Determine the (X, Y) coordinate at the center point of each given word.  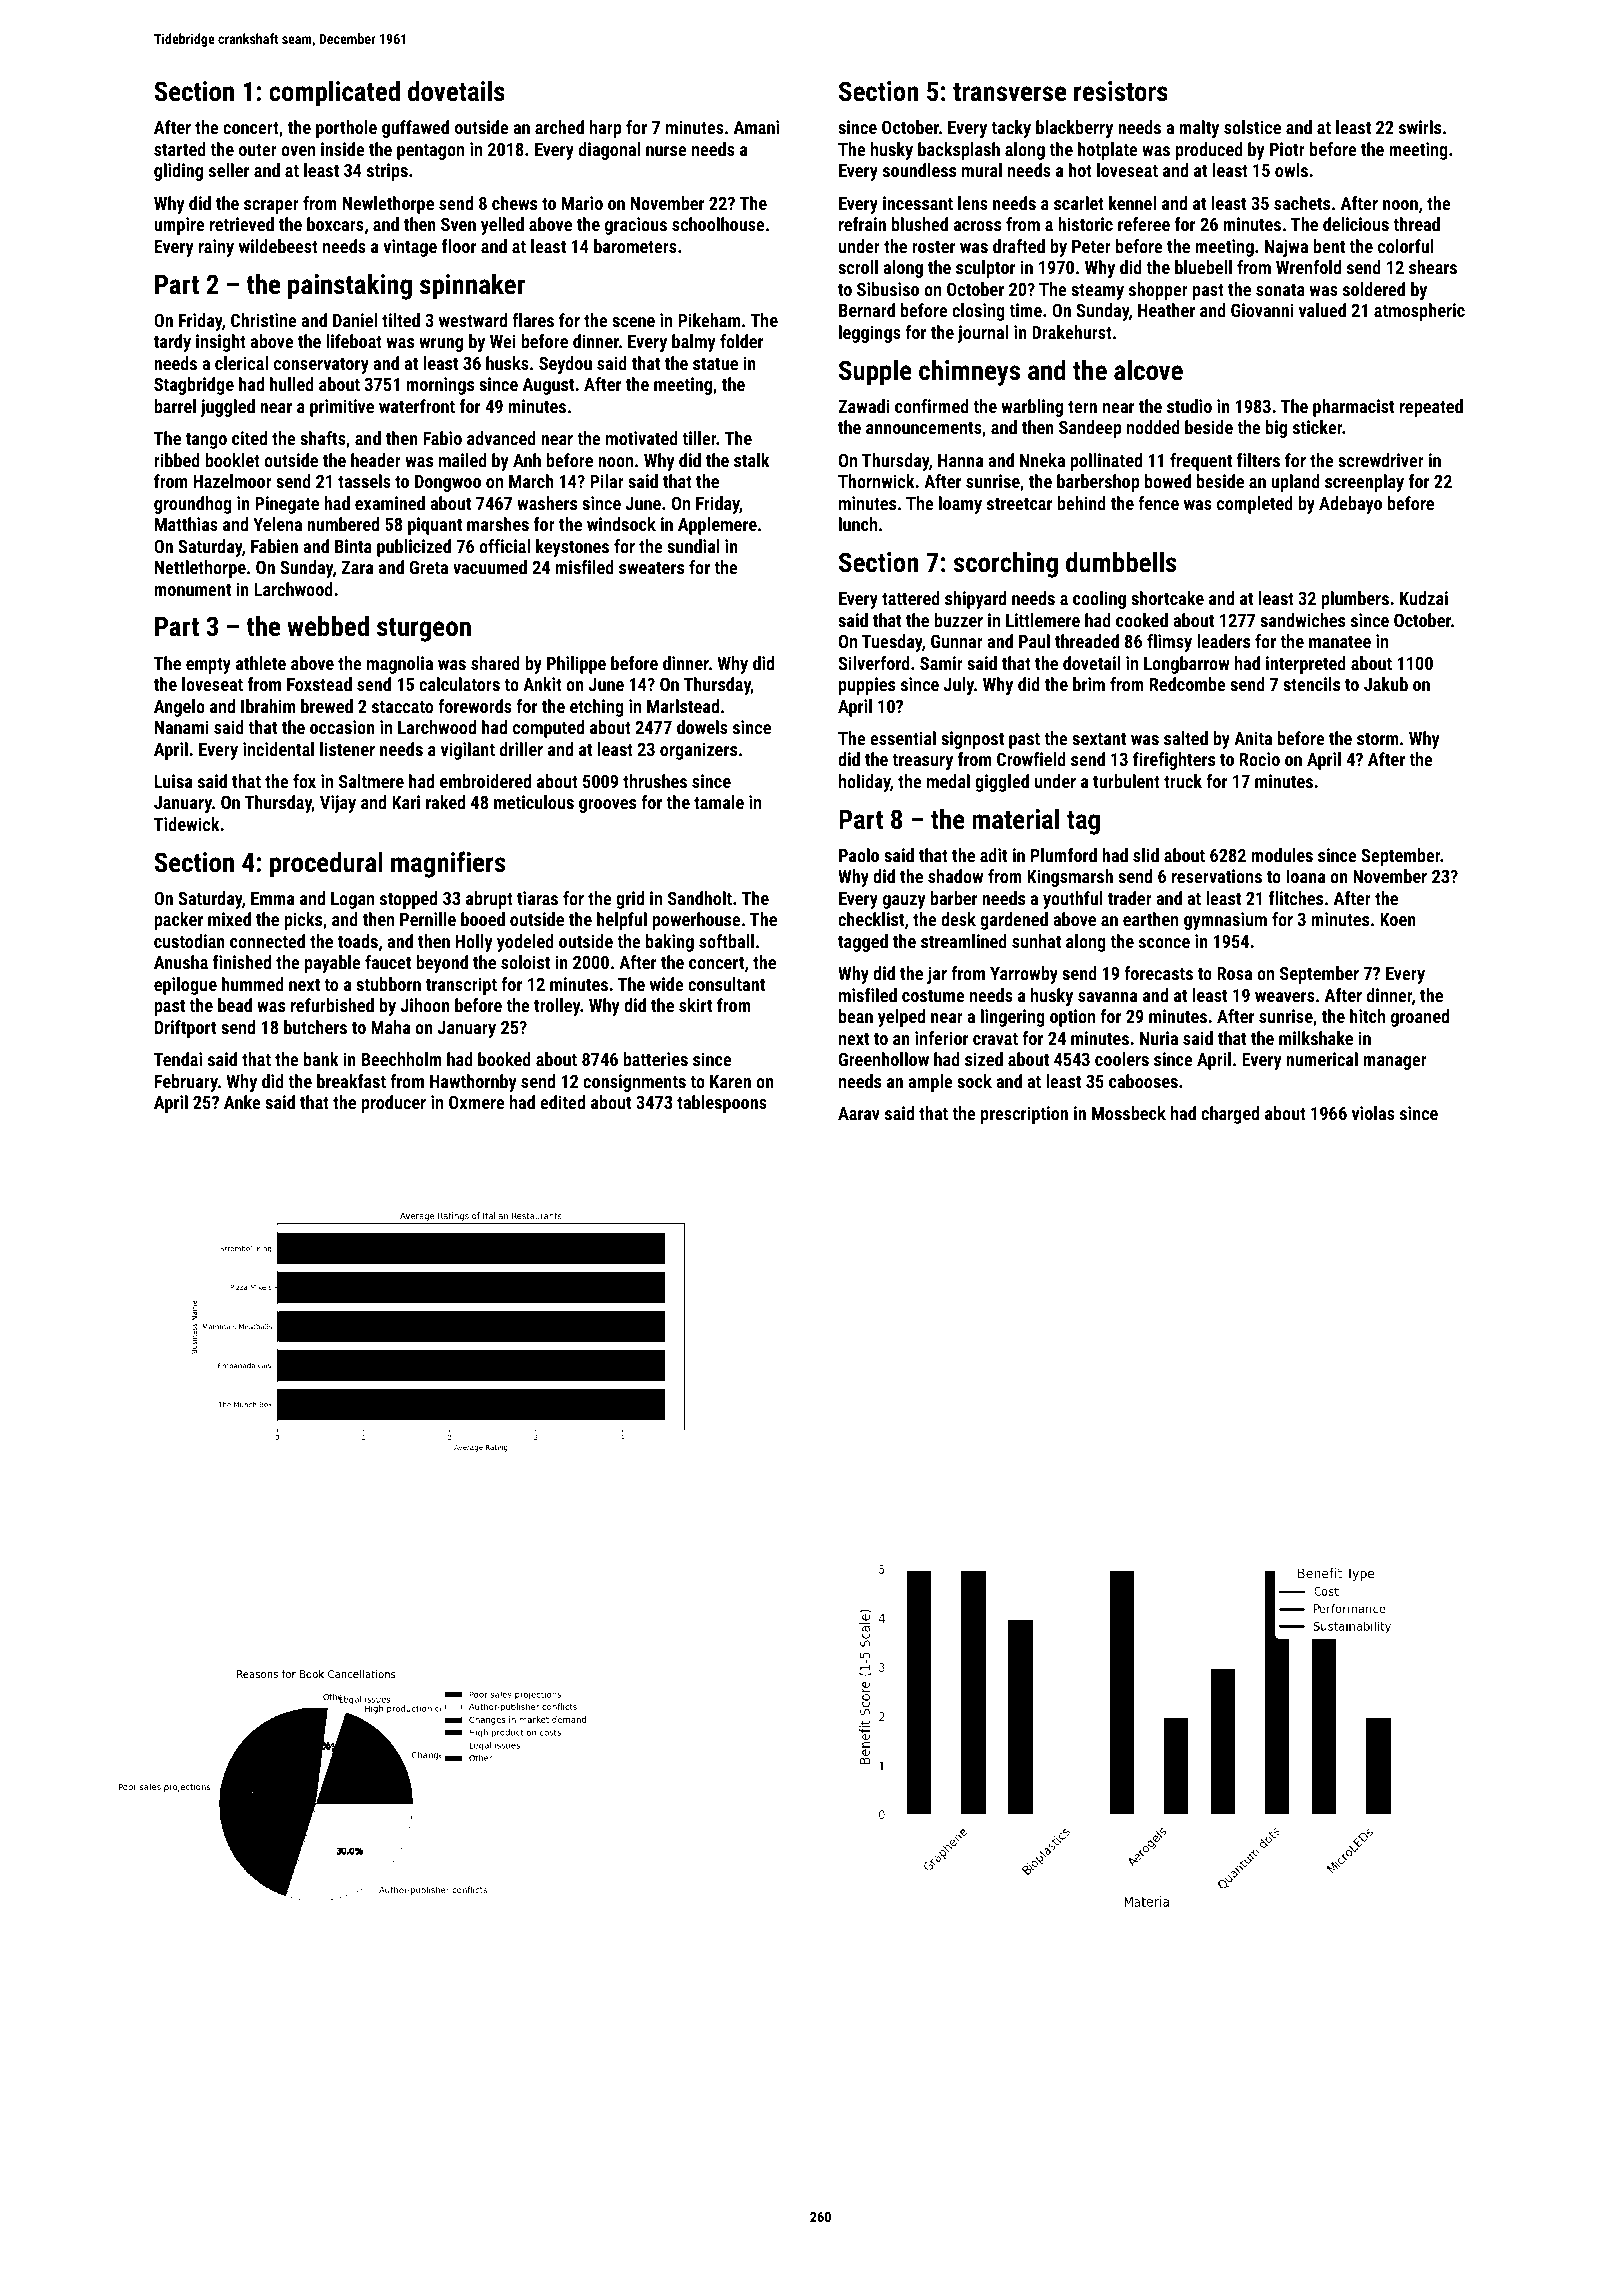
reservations (1217, 876)
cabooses (1143, 1081)
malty (1199, 129)
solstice (1252, 127)
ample (930, 1083)
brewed (327, 706)
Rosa (1234, 973)
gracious (636, 226)
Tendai (178, 1059)
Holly (474, 943)
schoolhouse (718, 224)
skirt (695, 1005)
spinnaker (472, 286)
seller (229, 170)
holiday (865, 783)
